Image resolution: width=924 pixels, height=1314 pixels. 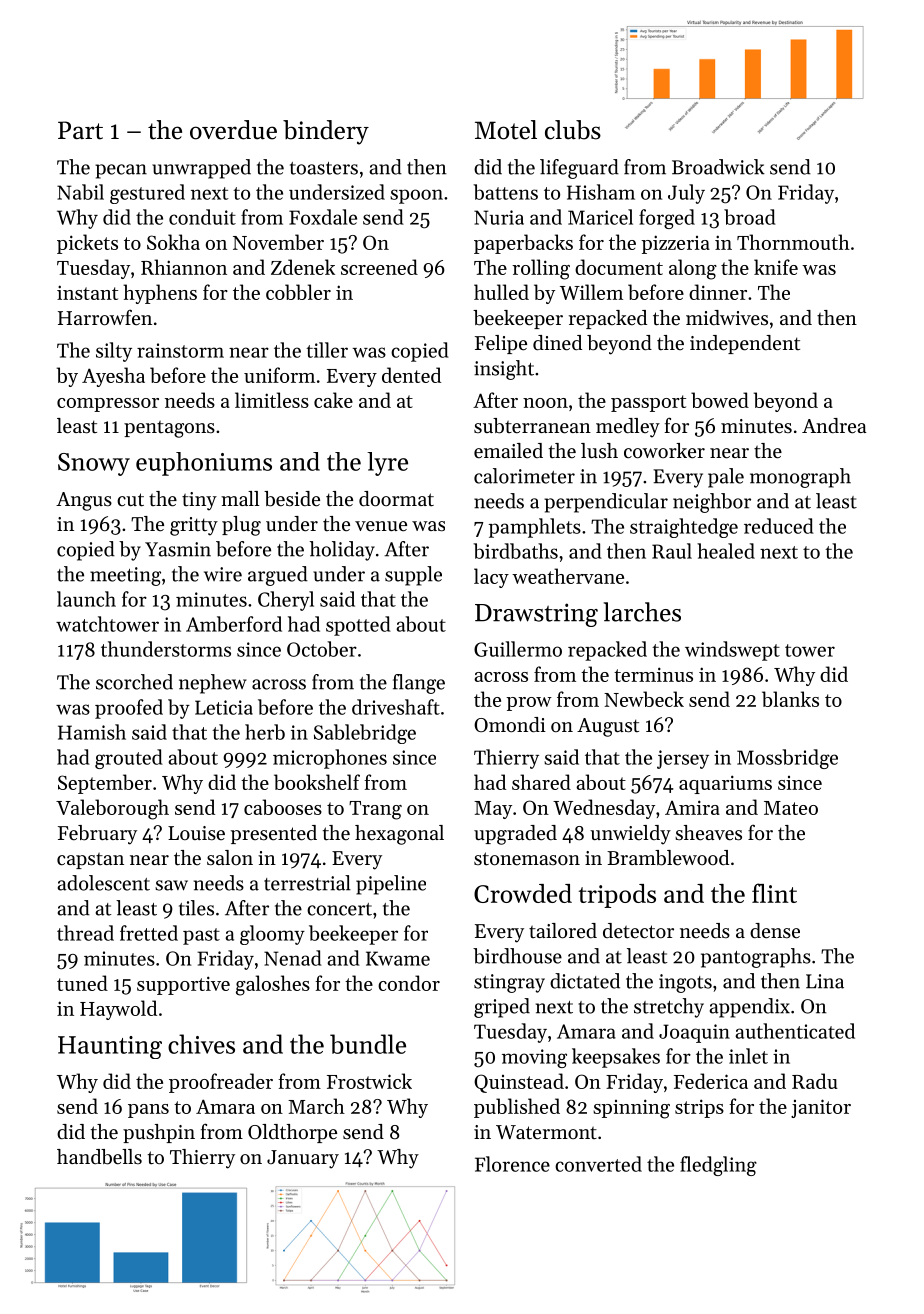 What do you see at coordinates (303, 267) in the screenshot?
I see `Zdenek` at bounding box center [303, 267].
